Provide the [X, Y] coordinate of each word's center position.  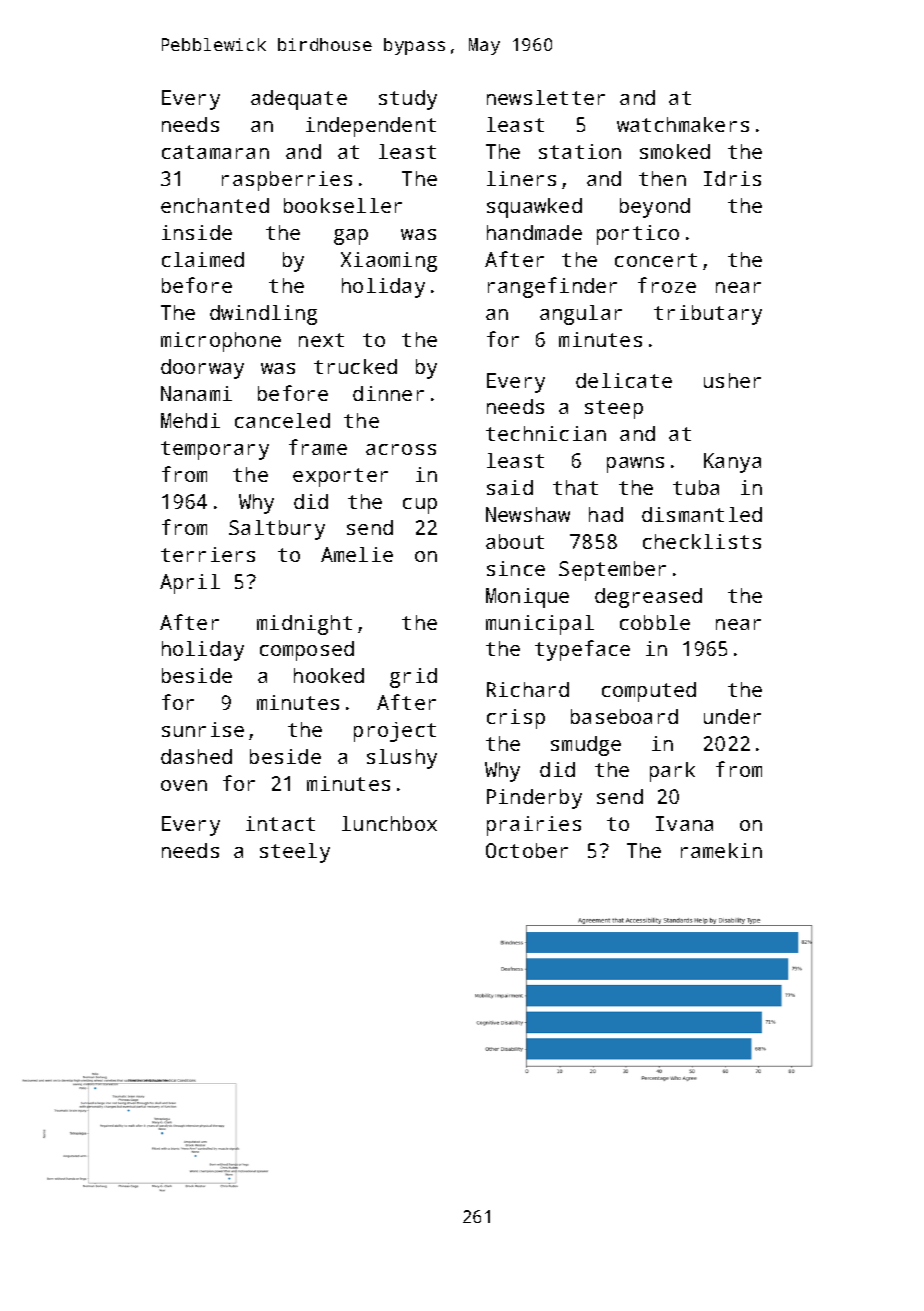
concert [656, 260]
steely [295, 853]
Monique [527, 598]
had [606, 514]
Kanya [732, 463]
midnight [304, 625]
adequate [299, 100]
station [580, 151]
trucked [355, 366]
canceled [282, 420]
